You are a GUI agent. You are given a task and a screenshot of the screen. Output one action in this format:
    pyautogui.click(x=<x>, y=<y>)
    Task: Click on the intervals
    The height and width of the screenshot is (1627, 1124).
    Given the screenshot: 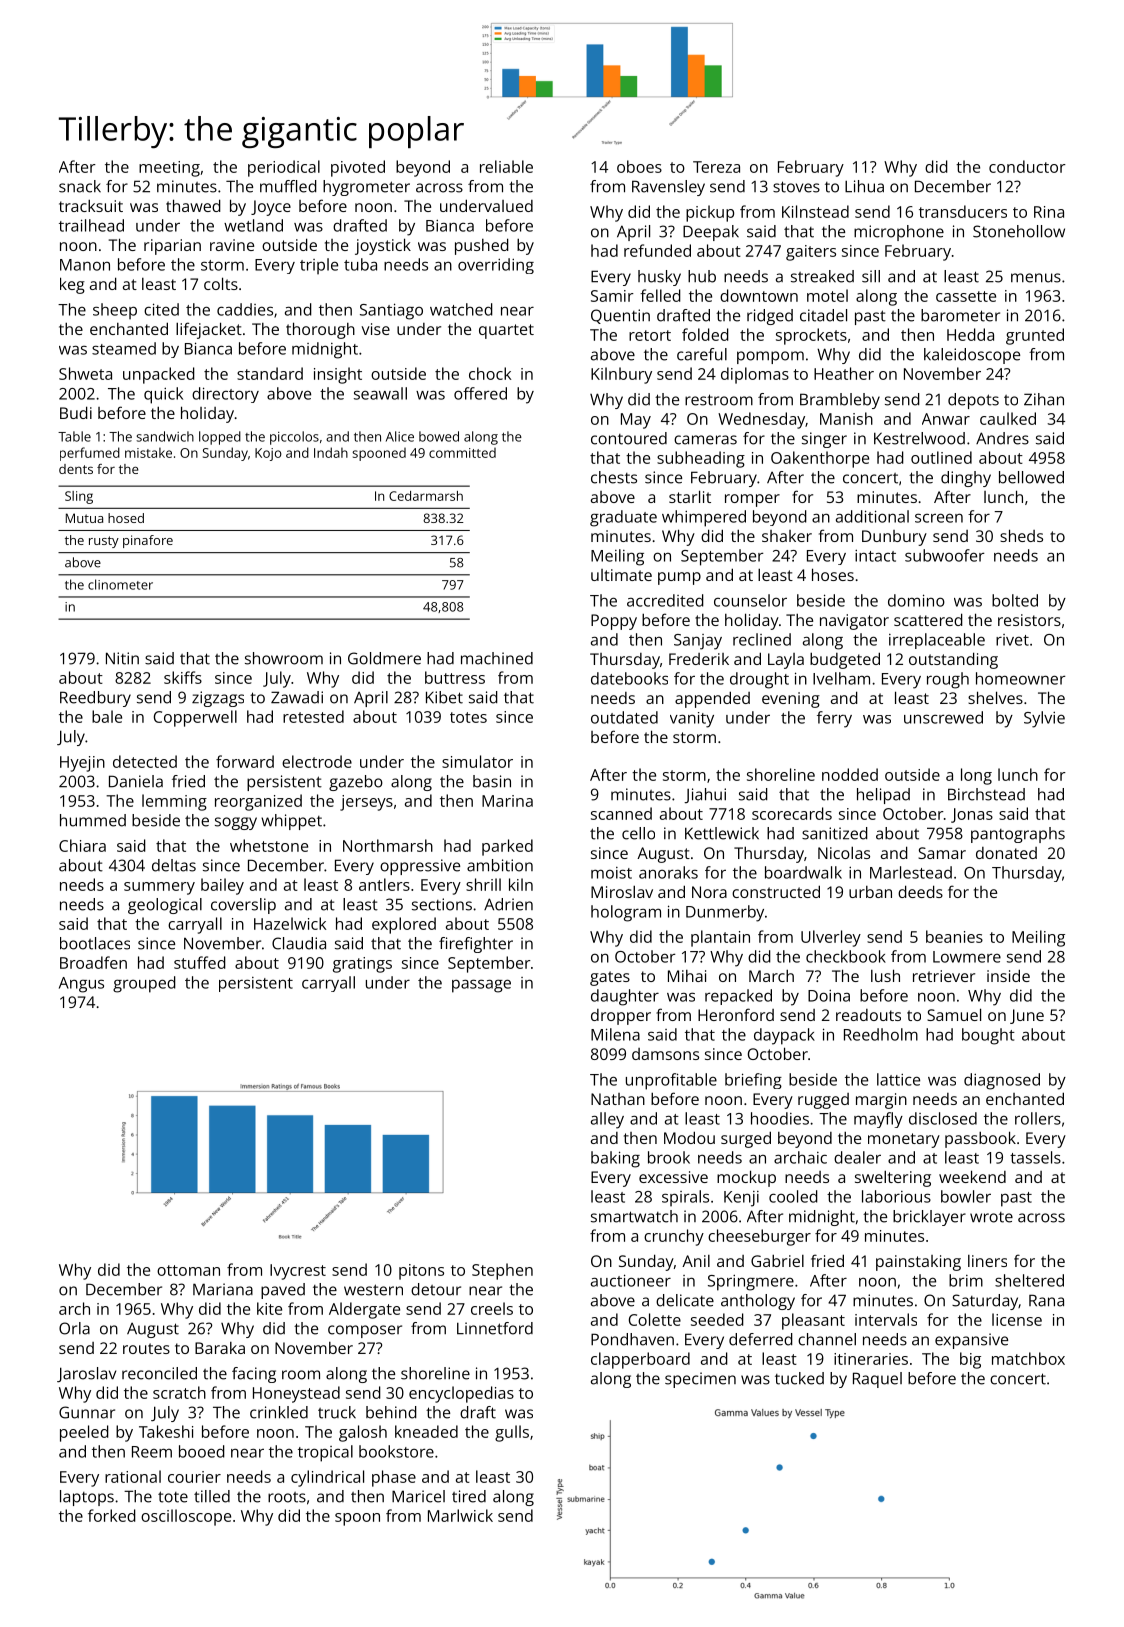 What is the action you would take?
    pyautogui.click(x=886, y=1319)
